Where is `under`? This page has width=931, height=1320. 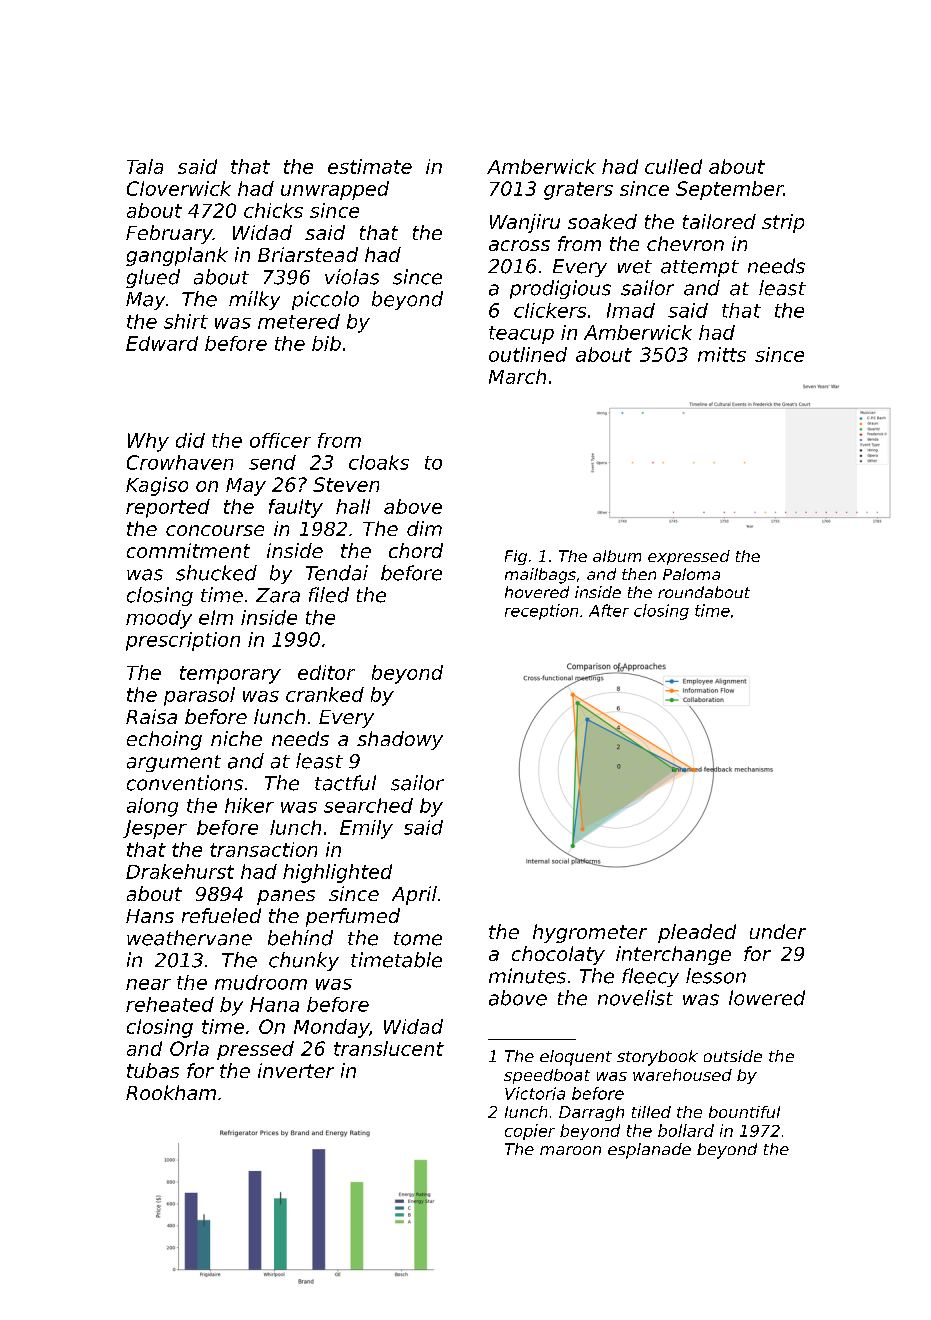
under is located at coordinates (778, 931).
